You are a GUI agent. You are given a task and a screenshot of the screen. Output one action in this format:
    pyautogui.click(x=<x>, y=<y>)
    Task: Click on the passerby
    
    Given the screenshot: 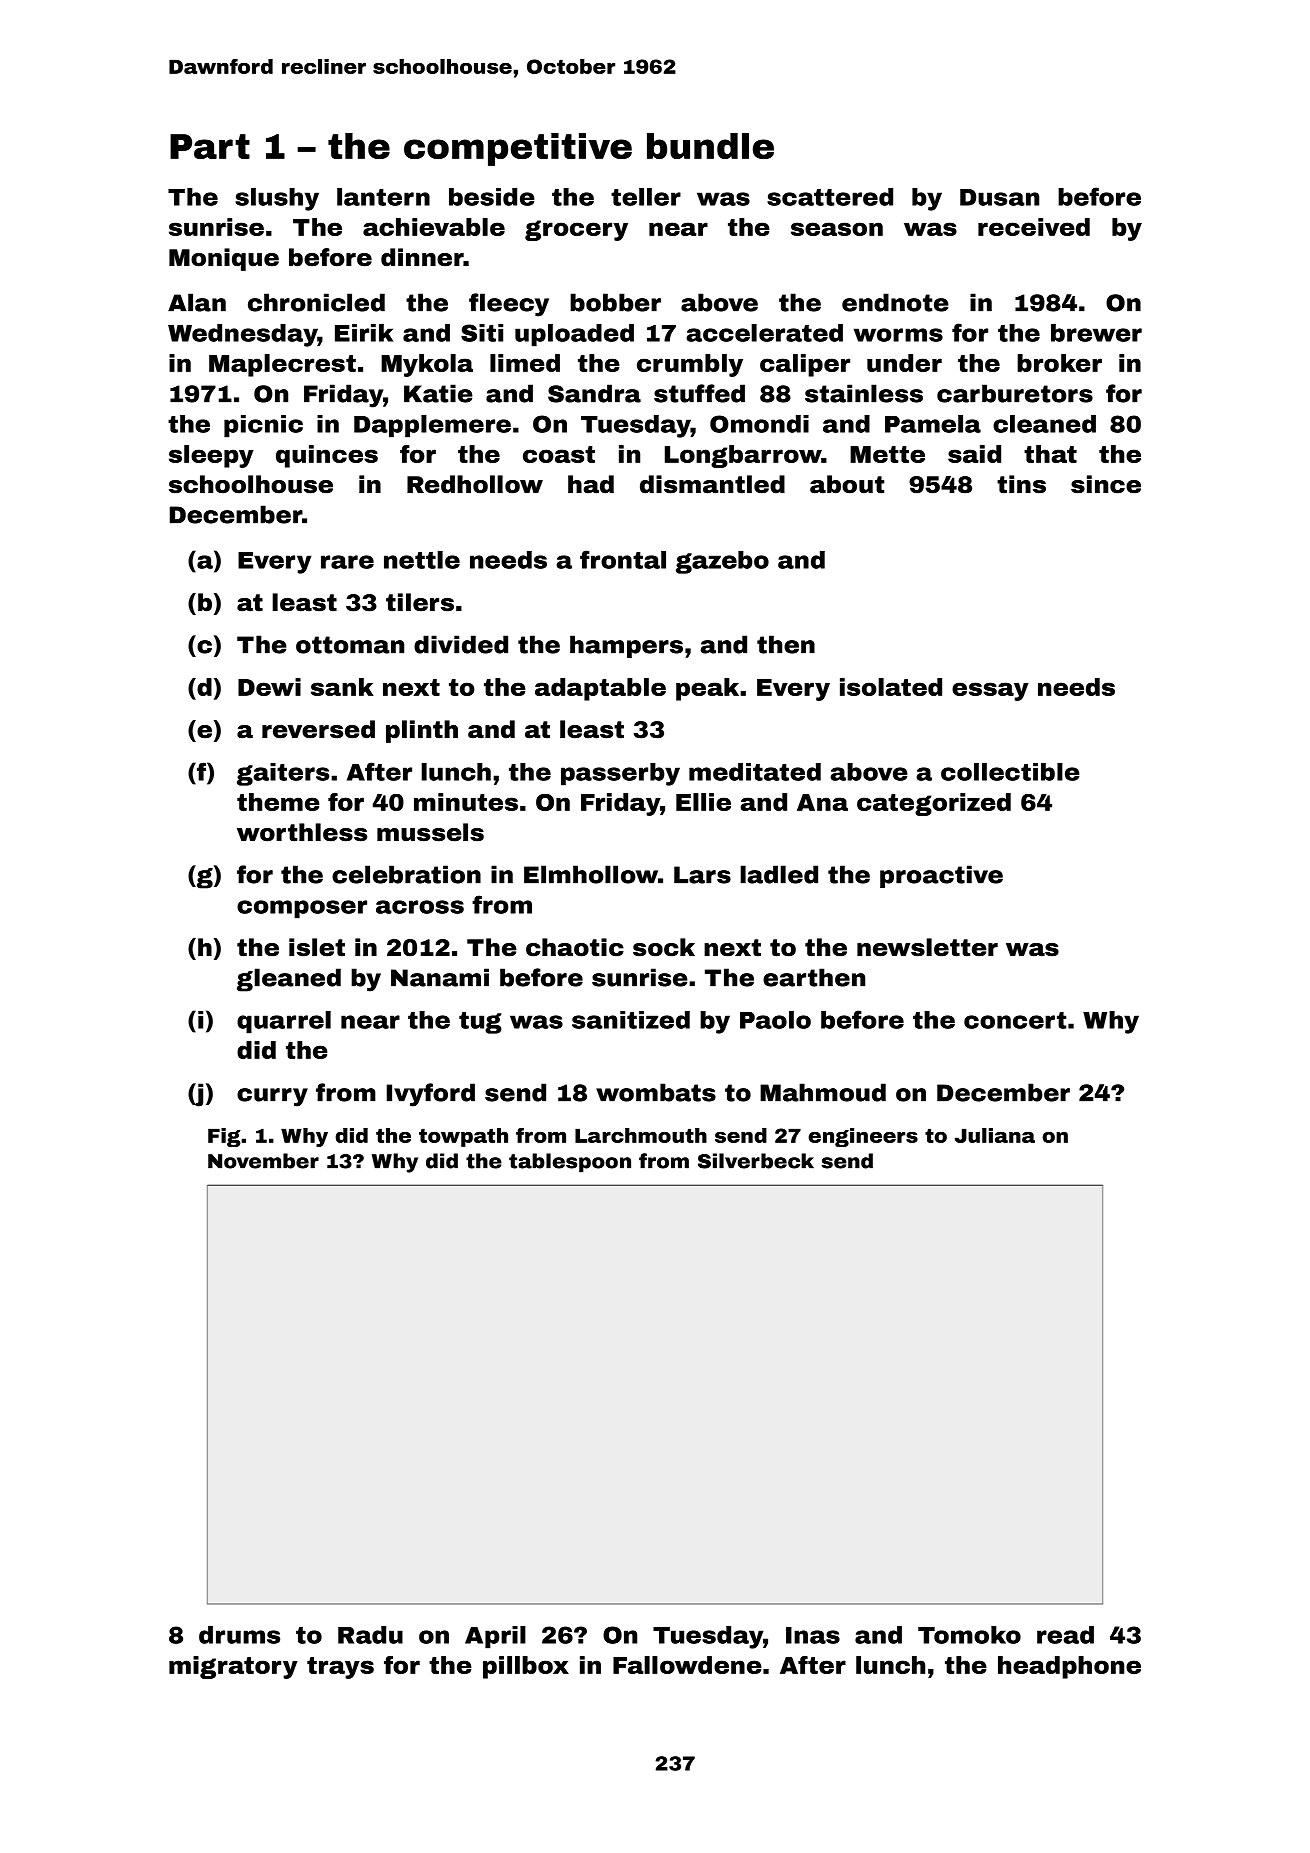 What is the action you would take?
    pyautogui.click(x=620, y=774)
